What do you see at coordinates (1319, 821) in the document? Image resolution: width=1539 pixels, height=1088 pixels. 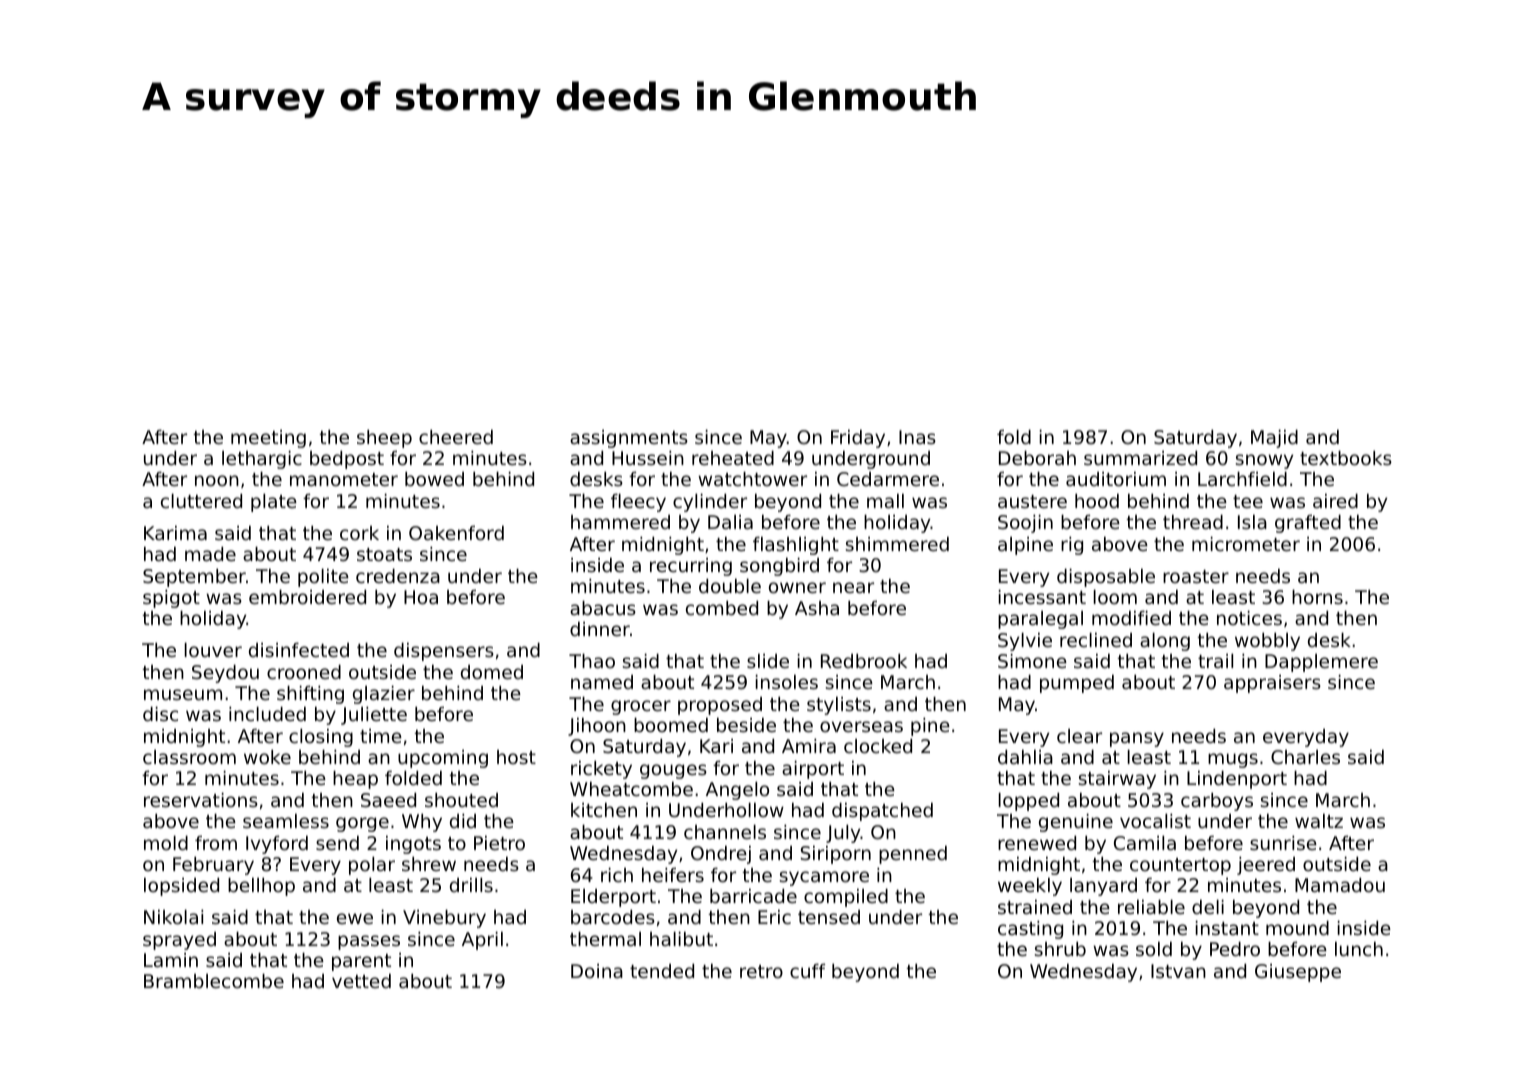 I see `waltz` at bounding box center [1319, 821].
